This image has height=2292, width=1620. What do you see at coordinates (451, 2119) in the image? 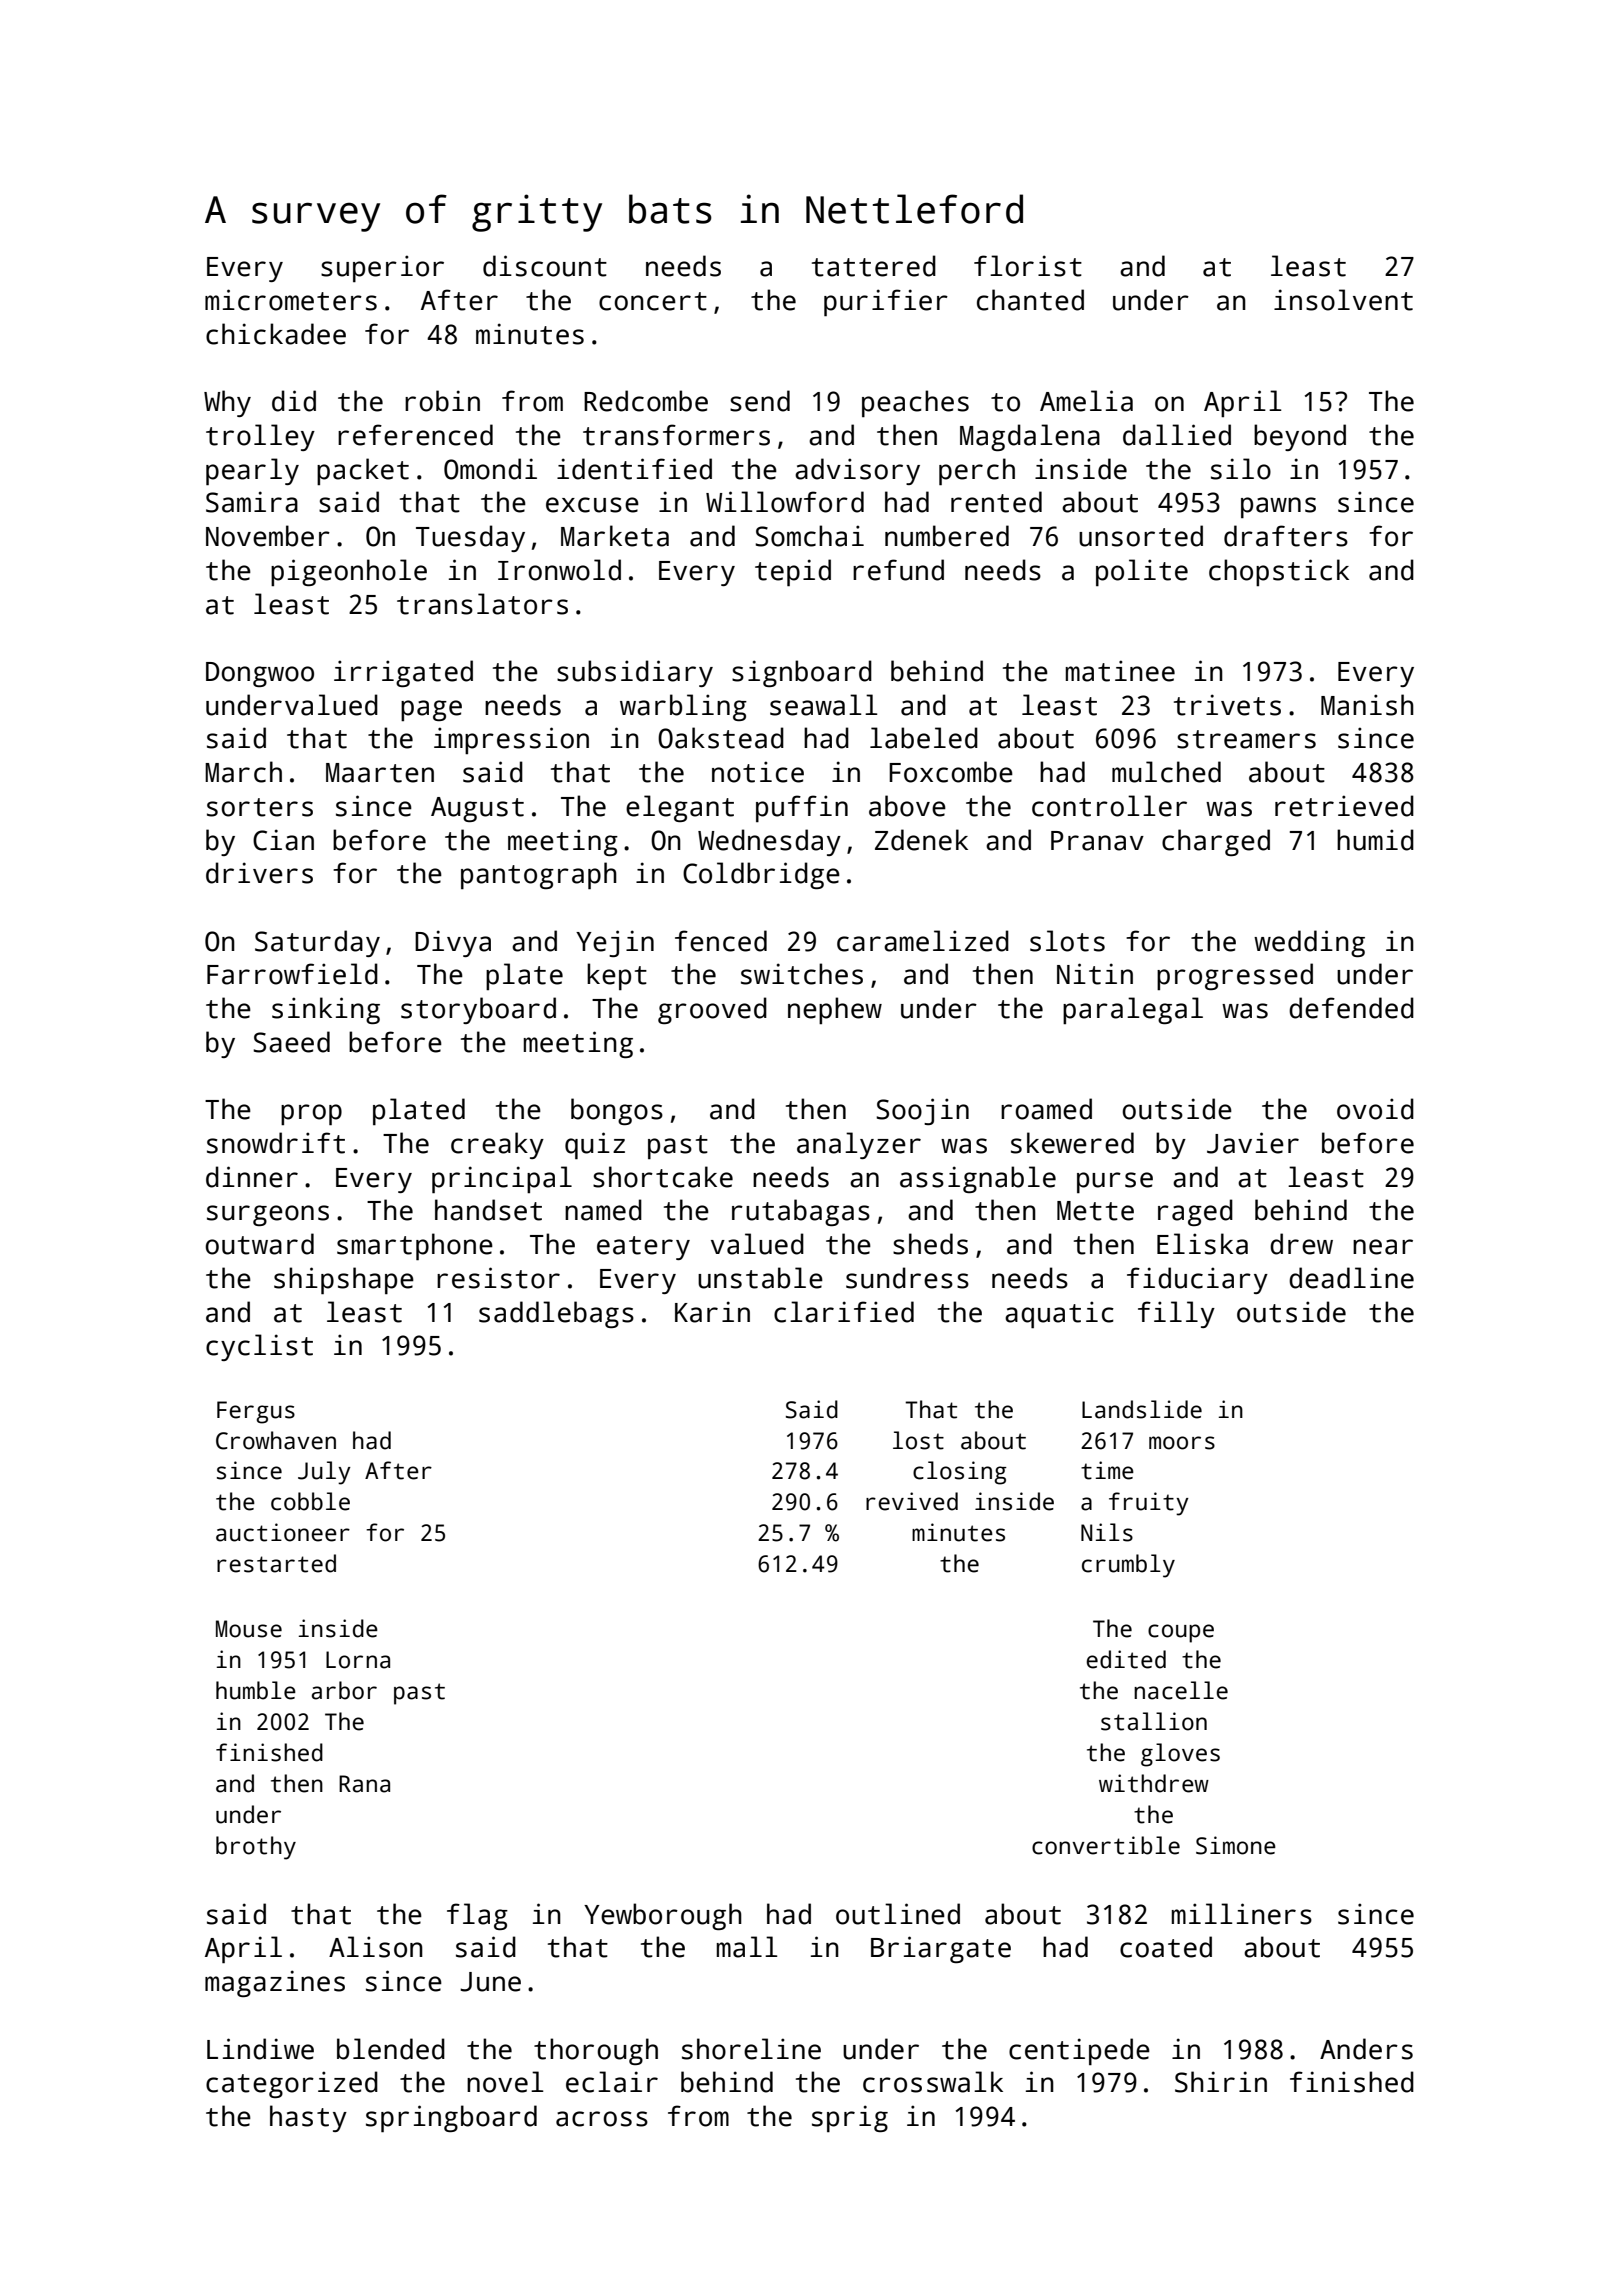
I see `springboard` at bounding box center [451, 2119].
